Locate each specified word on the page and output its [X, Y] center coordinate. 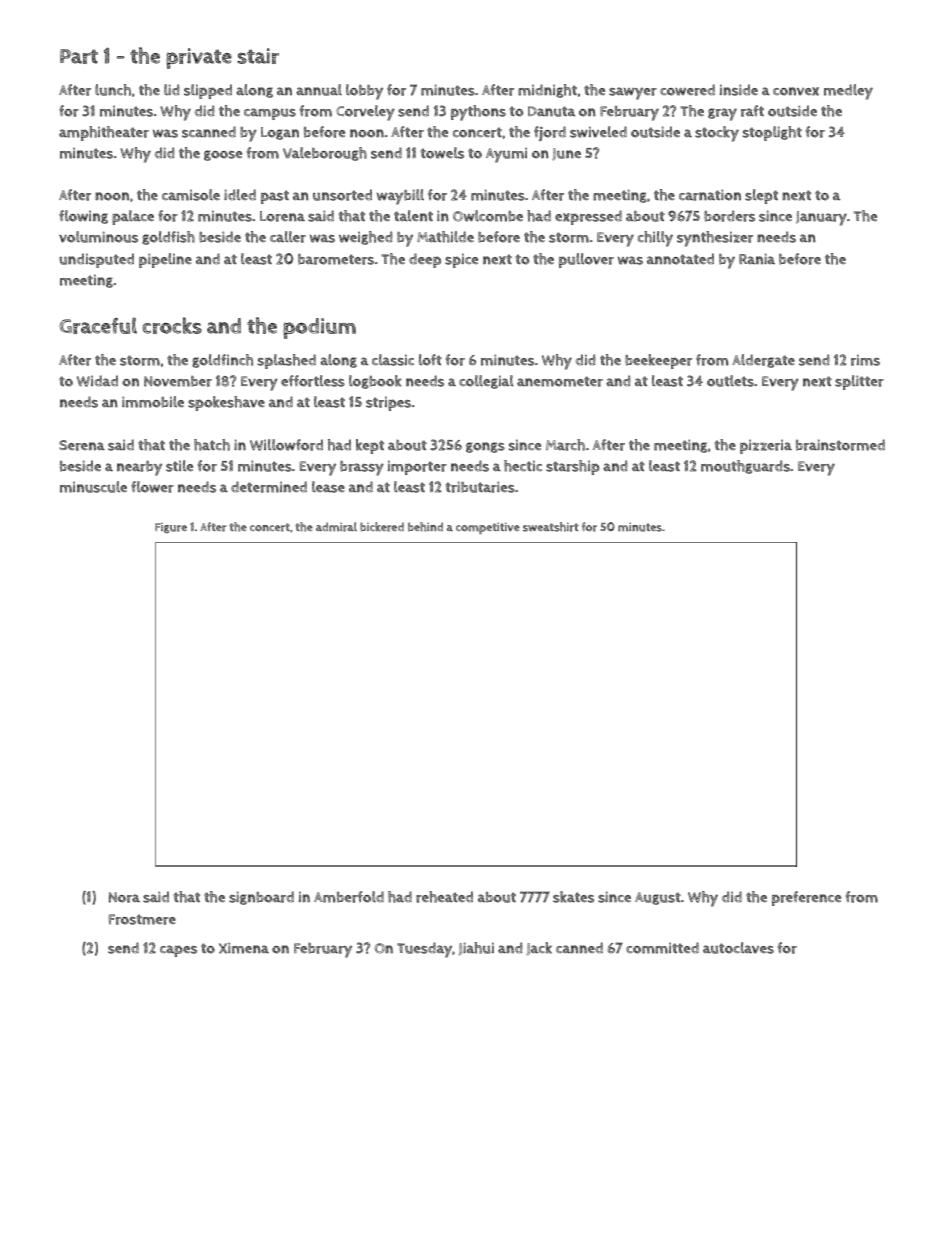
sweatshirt [551, 527]
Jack [539, 949]
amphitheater [104, 133]
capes [178, 951]
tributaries [480, 487]
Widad [97, 381]
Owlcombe [488, 216]
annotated [680, 259]
